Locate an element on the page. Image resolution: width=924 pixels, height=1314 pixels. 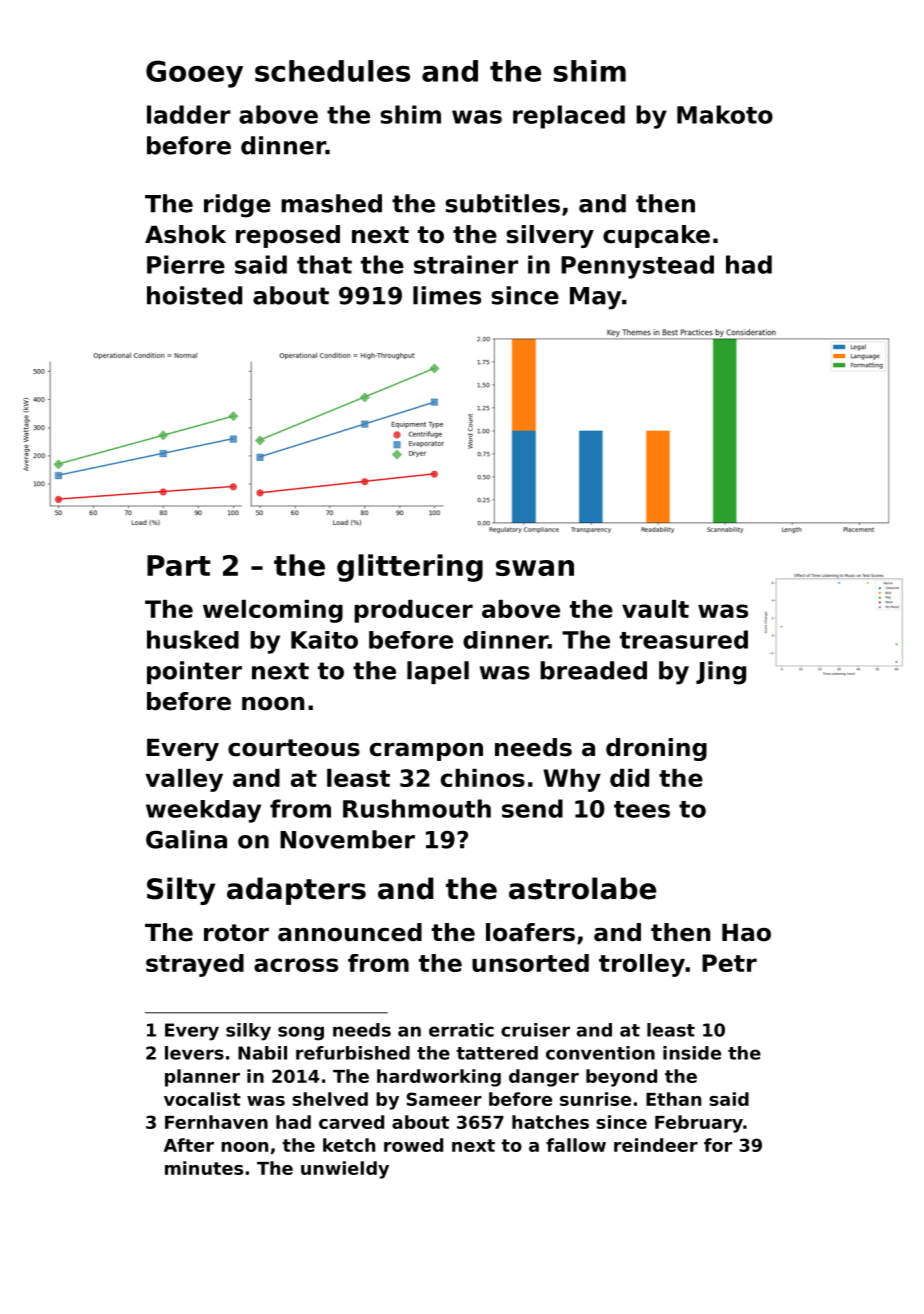
Makoto is located at coordinates (725, 114).
